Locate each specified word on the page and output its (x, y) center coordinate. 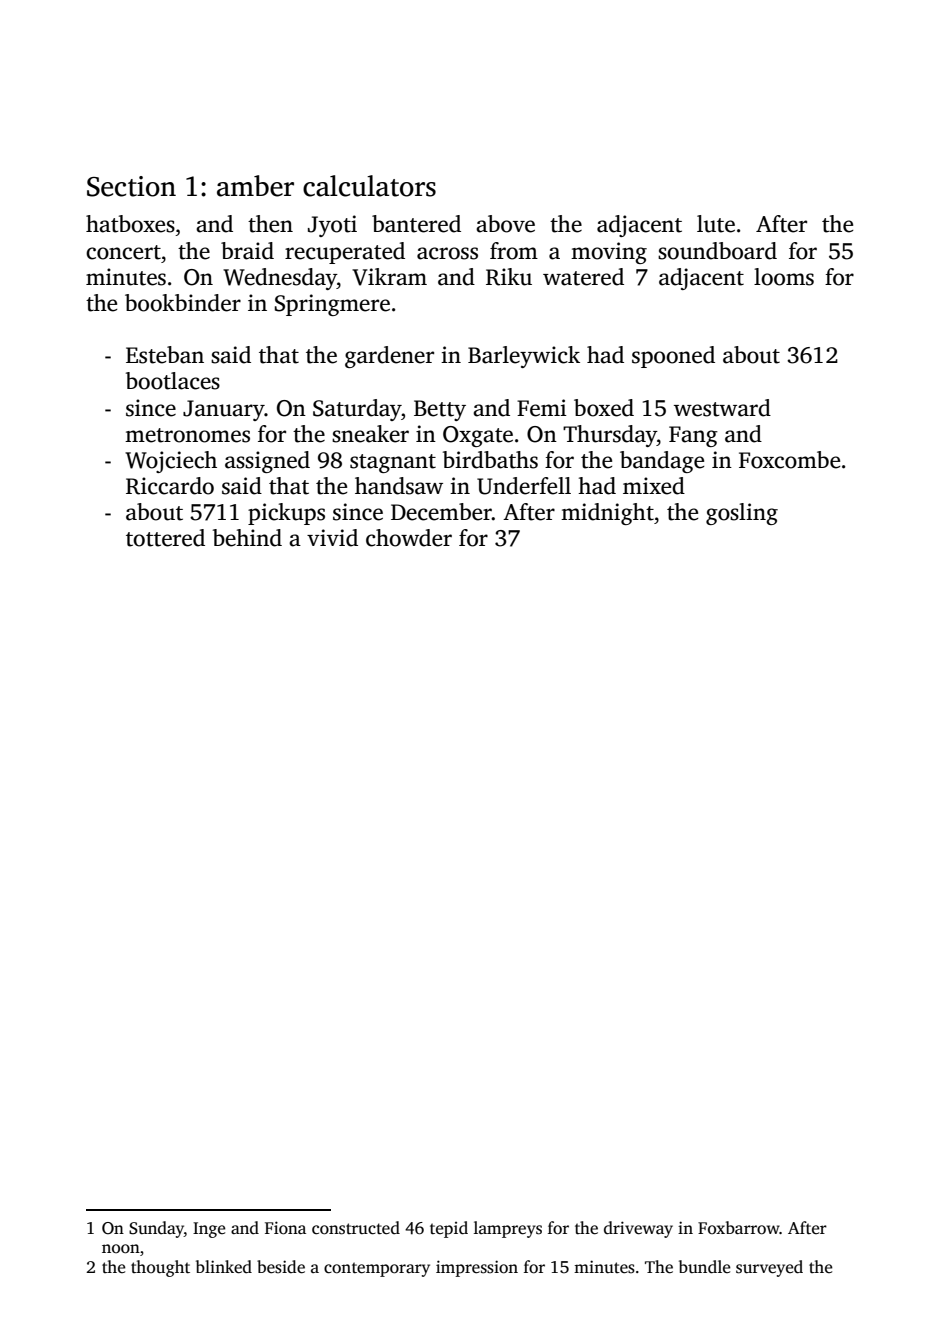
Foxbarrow (739, 1228)
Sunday (156, 1229)
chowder (409, 538)
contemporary (377, 1269)
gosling (742, 514)
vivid (332, 538)
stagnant (393, 463)
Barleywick (524, 357)
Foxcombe (789, 460)
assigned (267, 462)
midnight (607, 514)
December (441, 512)
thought (160, 1268)
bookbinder (183, 303)
